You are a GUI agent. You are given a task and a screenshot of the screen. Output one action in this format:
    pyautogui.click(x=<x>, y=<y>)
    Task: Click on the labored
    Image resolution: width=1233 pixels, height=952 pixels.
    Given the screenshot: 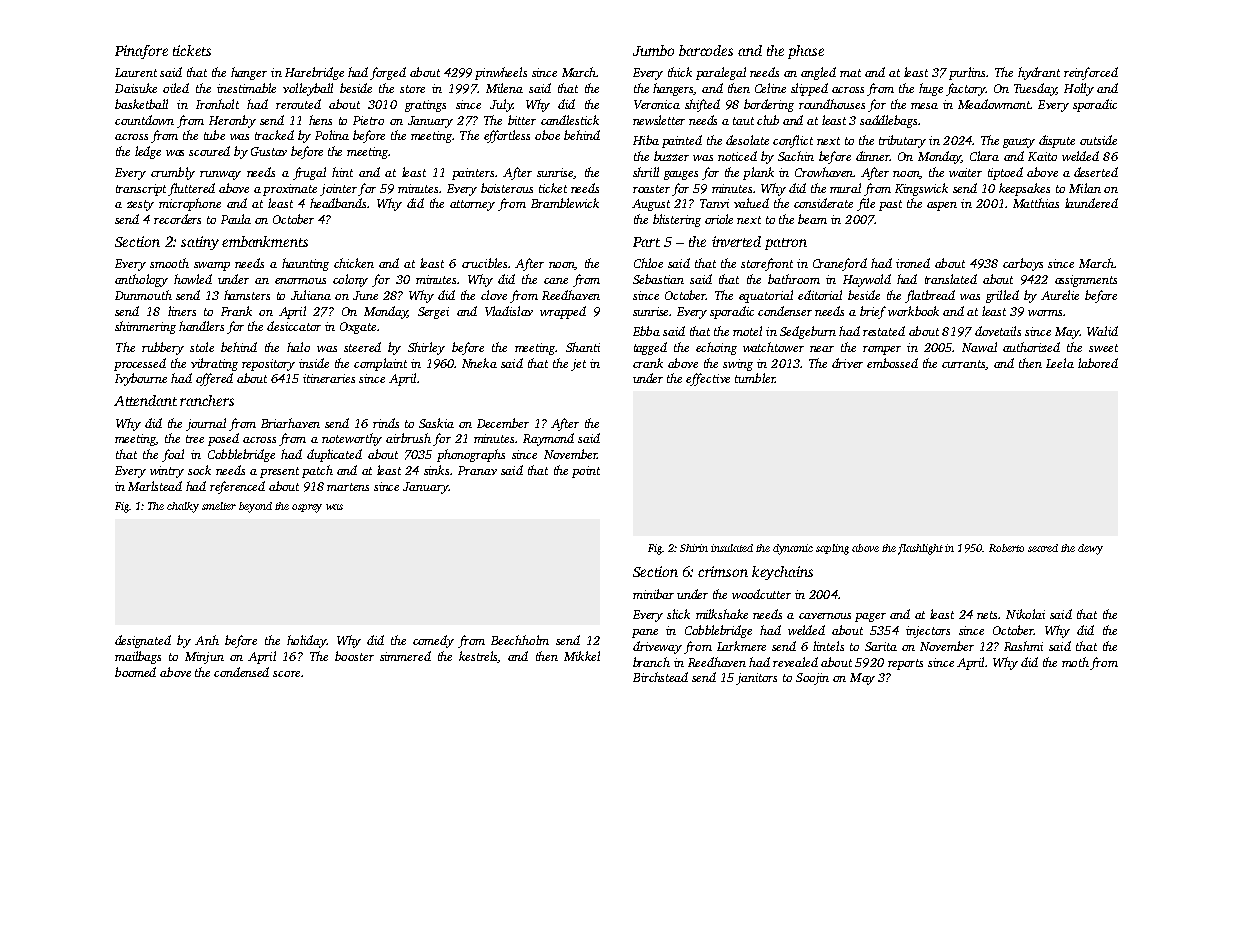 What is the action you would take?
    pyautogui.click(x=1098, y=363)
